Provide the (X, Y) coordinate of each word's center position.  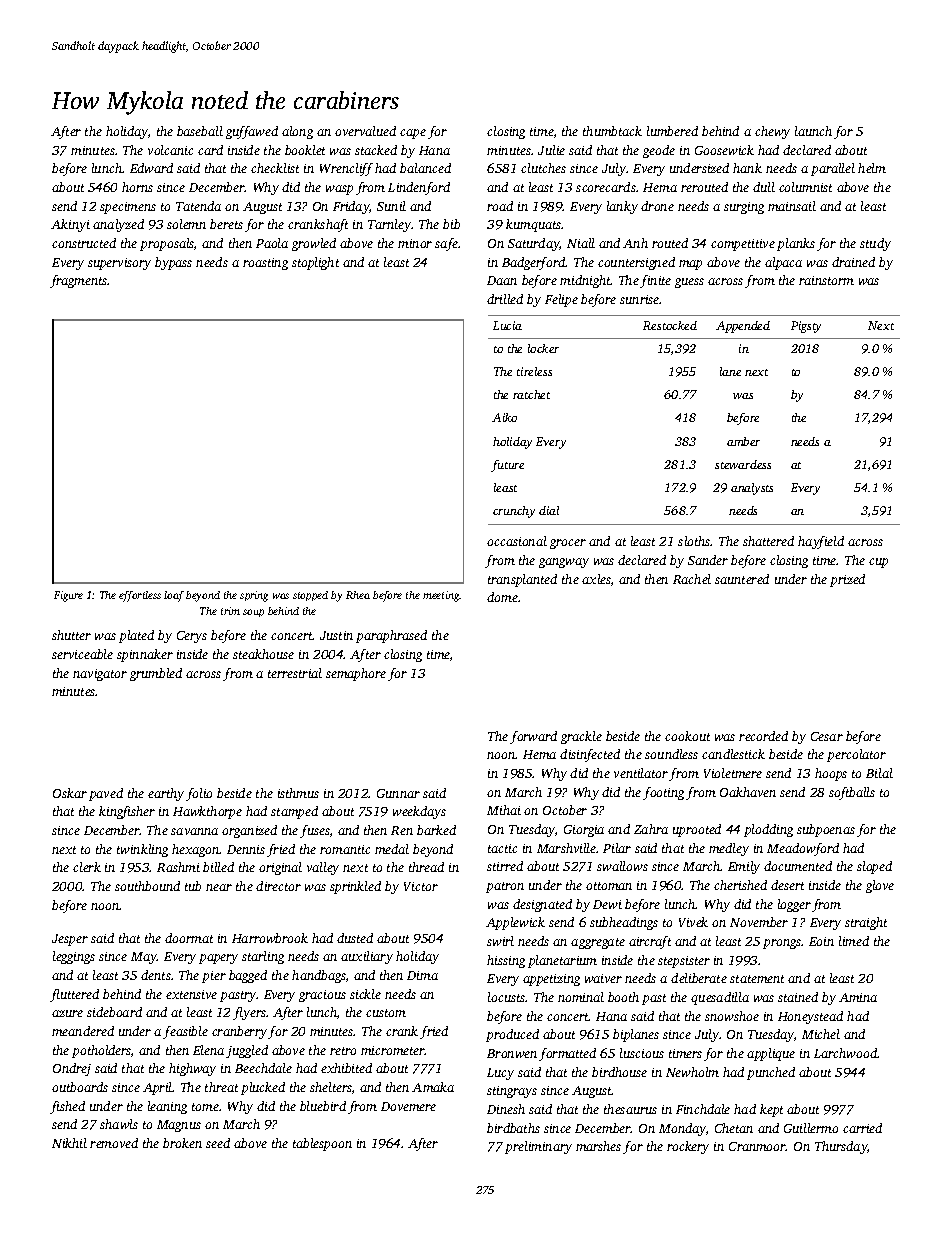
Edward (151, 168)
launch (813, 131)
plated (136, 636)
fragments (79, 281)
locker (543, 348)
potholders (101, 1051)
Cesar (827, 736)
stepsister (684, 962)
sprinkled (355, 887)
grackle (581, 737)
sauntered (742, 579)
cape (413, 134)
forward (533, 737)
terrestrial (295, 673)
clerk (87, 867)
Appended (743, 327)
